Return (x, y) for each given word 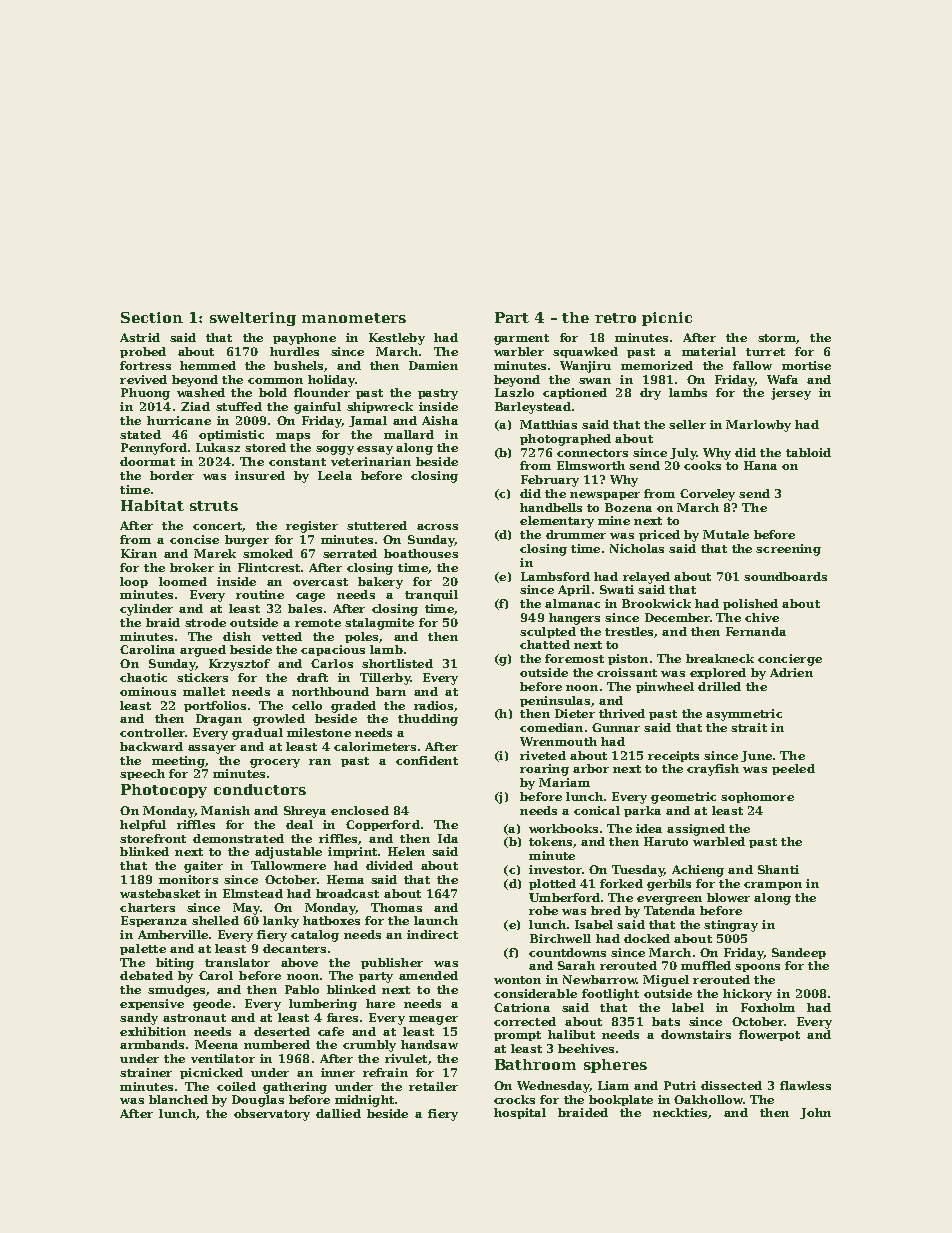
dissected (731, 1085)
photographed (565, 440)
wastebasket (160, 893)
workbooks (563, 828)
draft (312, 677)
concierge (790, 660)
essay (375, 450)
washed (201, 392)
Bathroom (535, 1064)
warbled (719, 841)
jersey (791, 394)
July (683, 454)
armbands (152, 1044)
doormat (147, 461)
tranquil (431, 595)
